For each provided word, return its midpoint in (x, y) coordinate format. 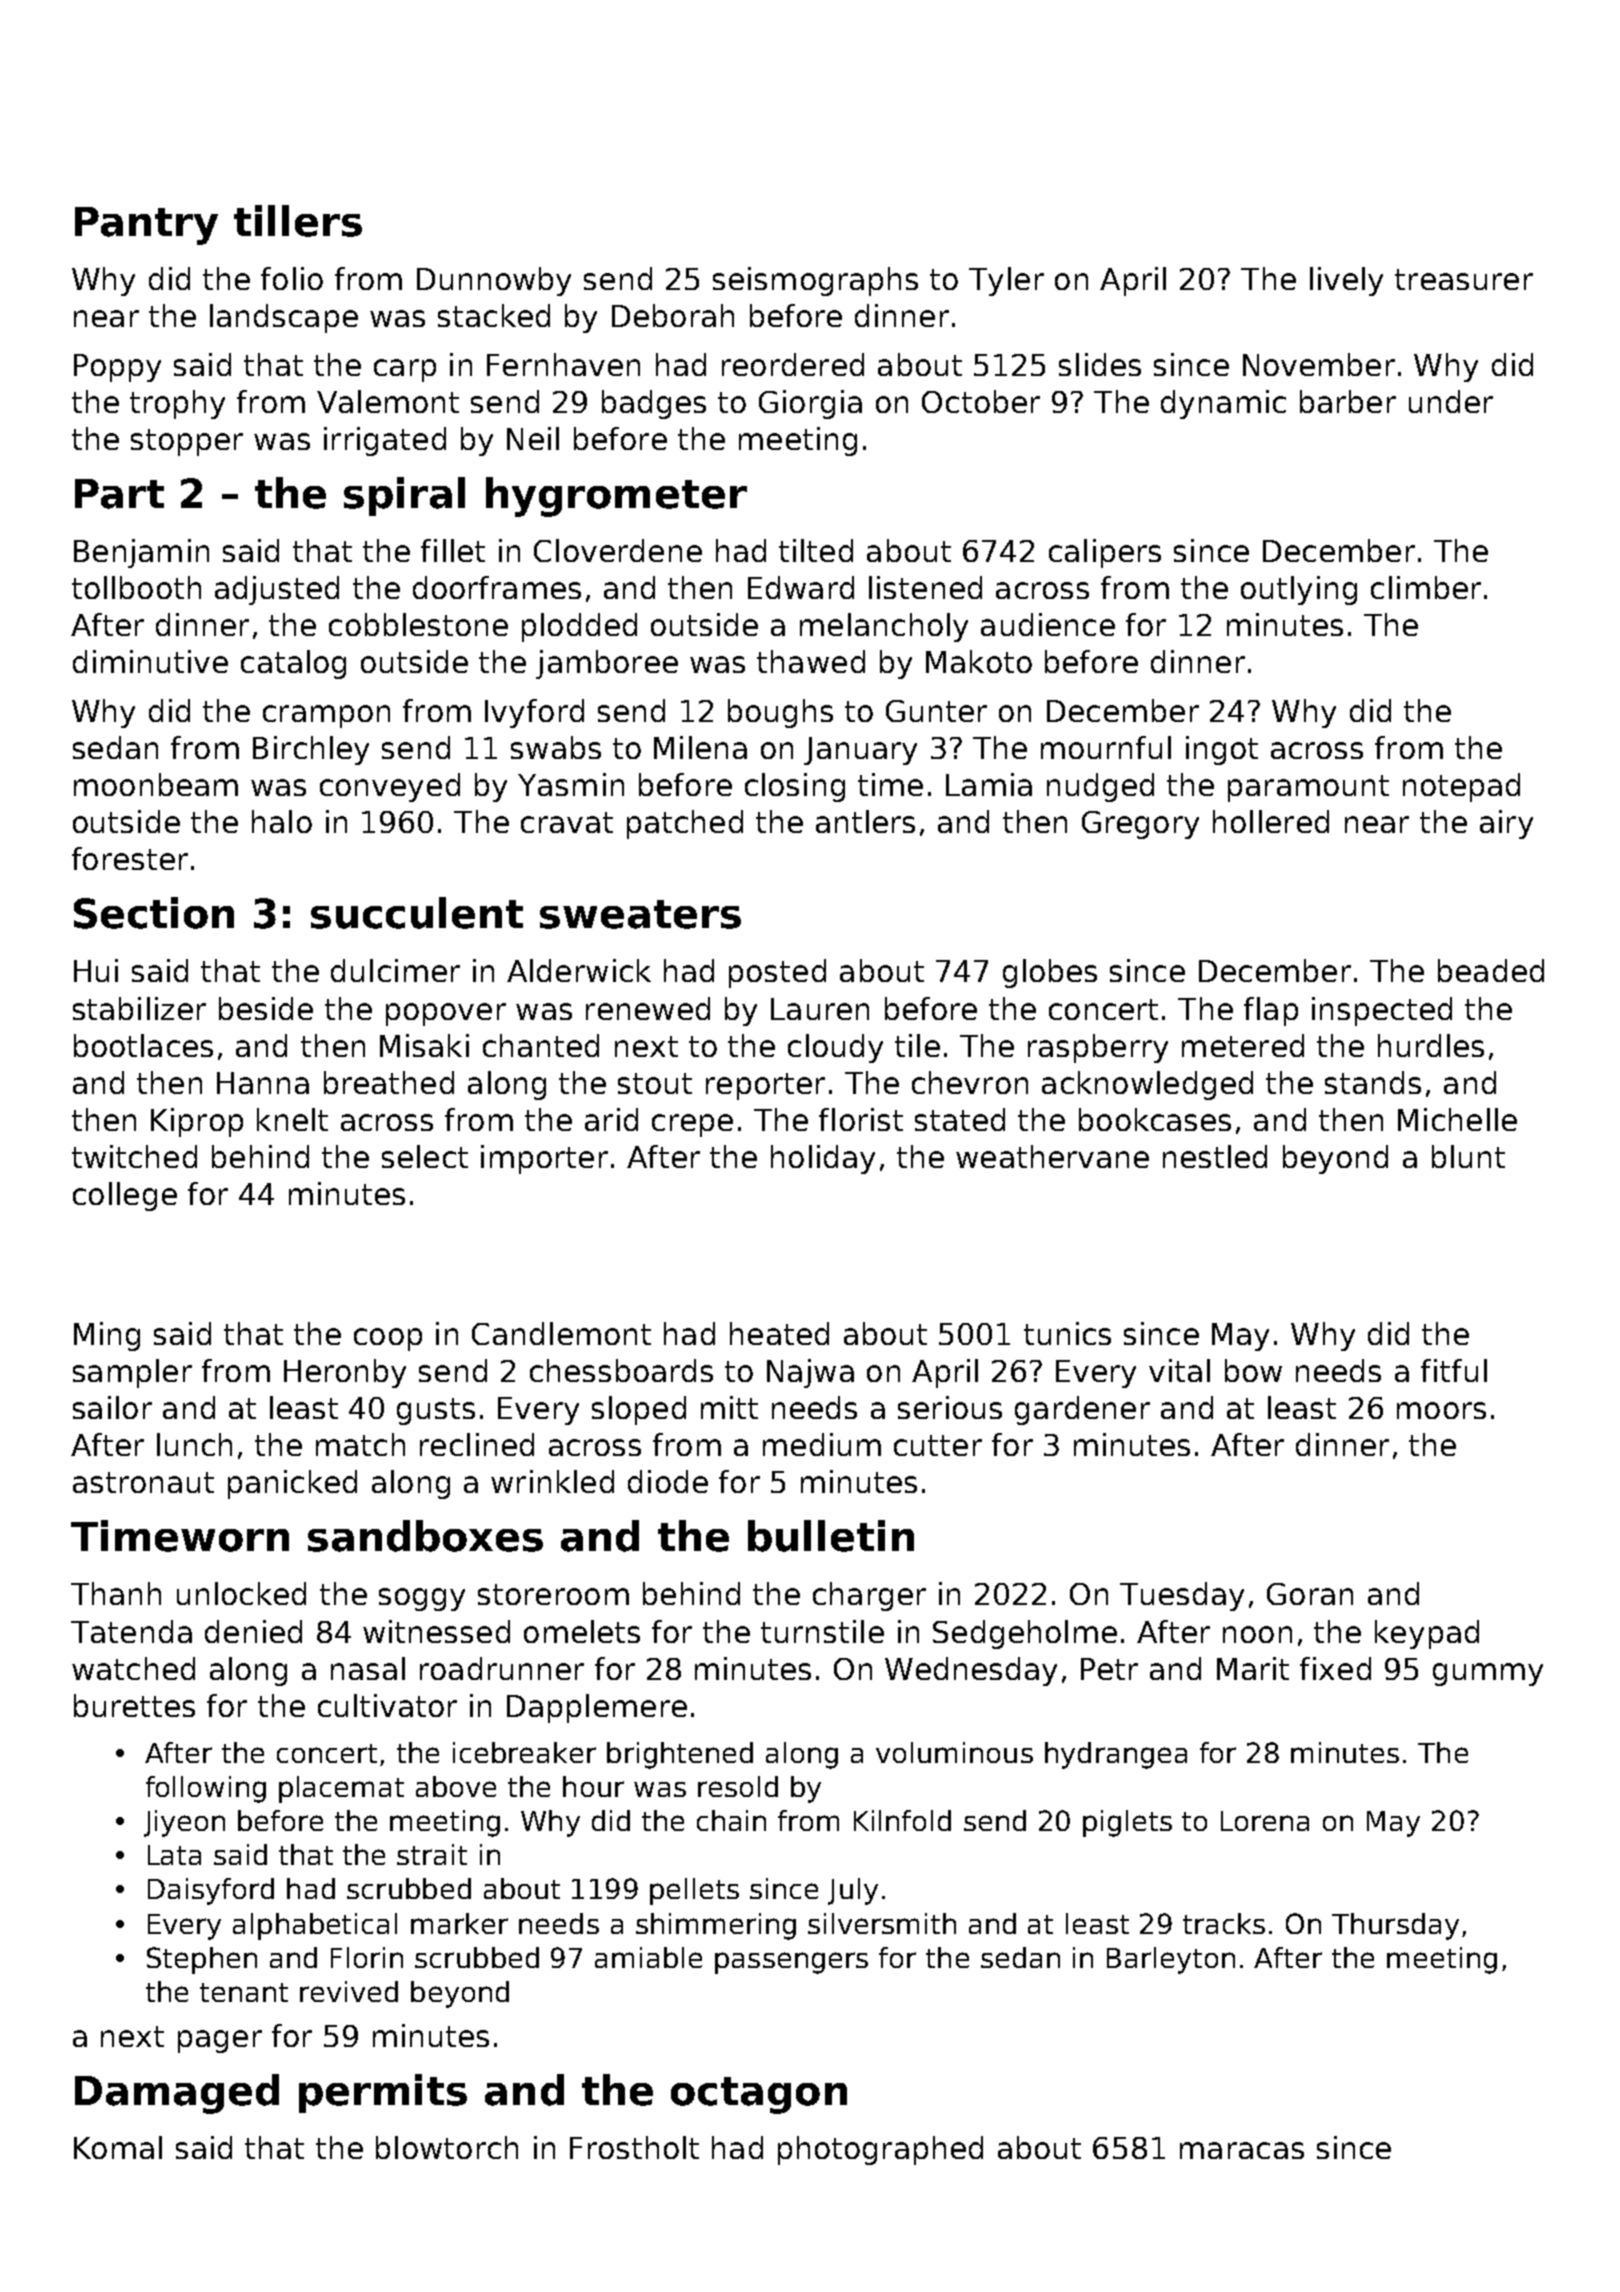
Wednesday (971, 1671)
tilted (816, 550)
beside (266, 1008)
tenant (244, 1992)
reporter (765, 1086)
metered (1243, 1045)
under (1451, 401)
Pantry (146, 226)
